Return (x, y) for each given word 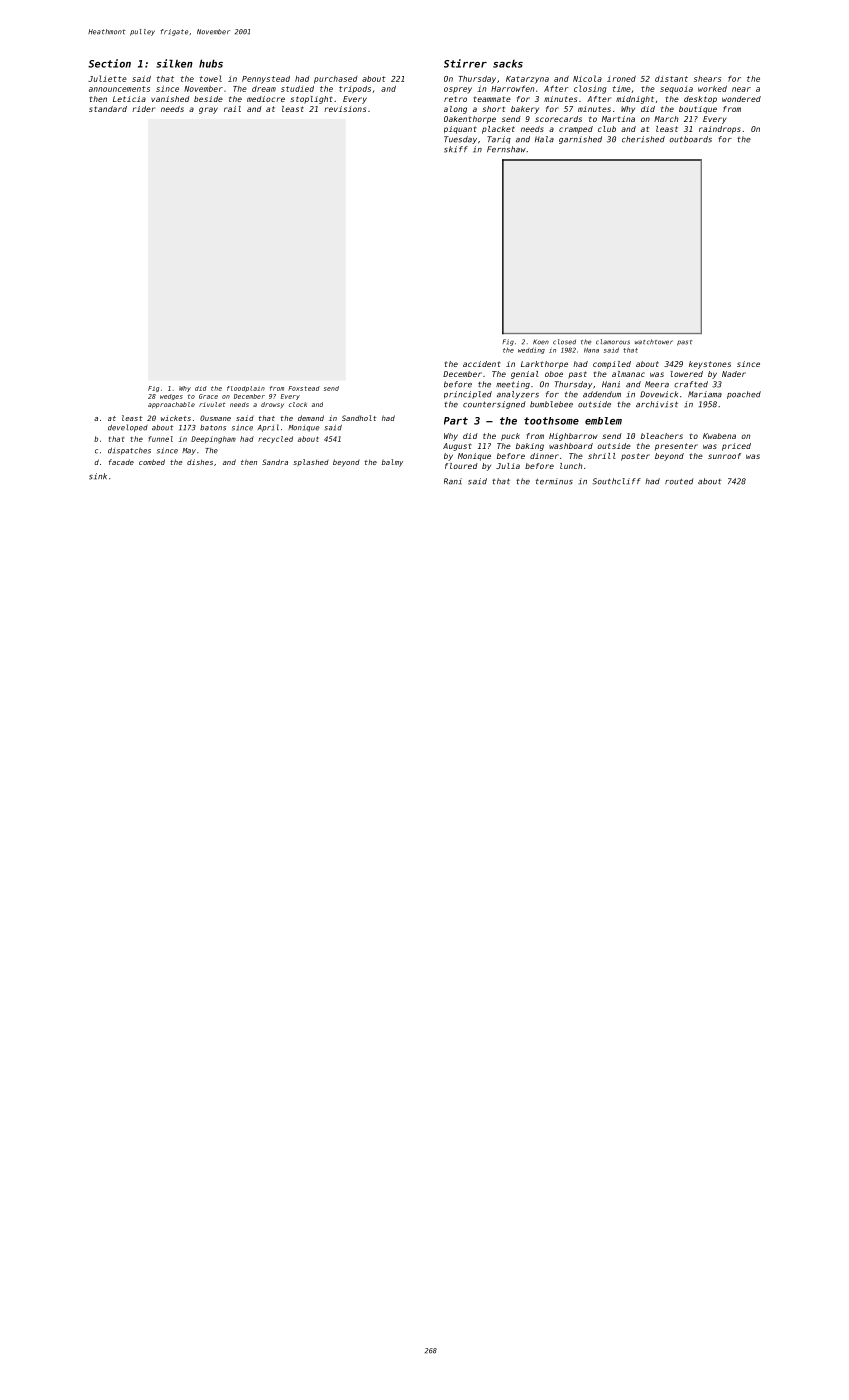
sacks (508, 64)
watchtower (654, 342)
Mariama (705, 394)
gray (208, 110)
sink (98, 476)
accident (482, 364)
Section (109, 63)
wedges (171, 397)
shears (707, 79)
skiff (456, 149)
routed (679, 481)
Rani (453, 481)
